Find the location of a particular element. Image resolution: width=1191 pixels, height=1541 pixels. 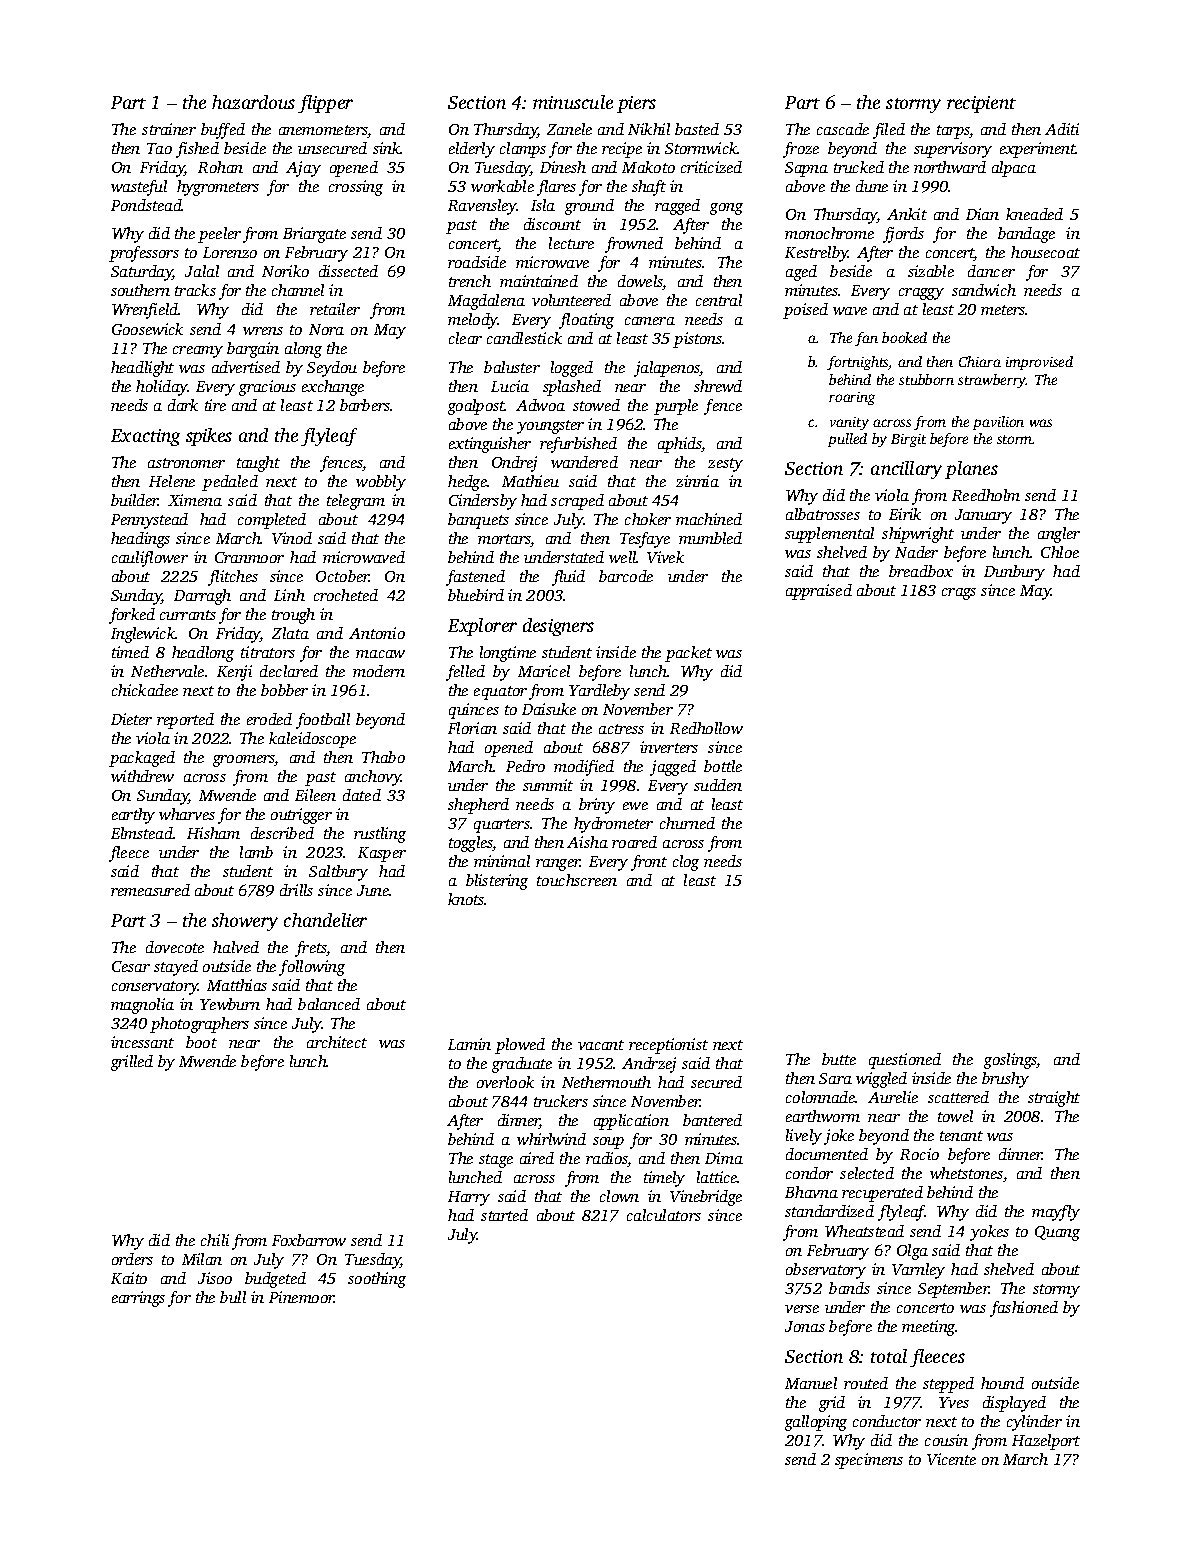

Aditi is located at coordinates (1062, 129).
